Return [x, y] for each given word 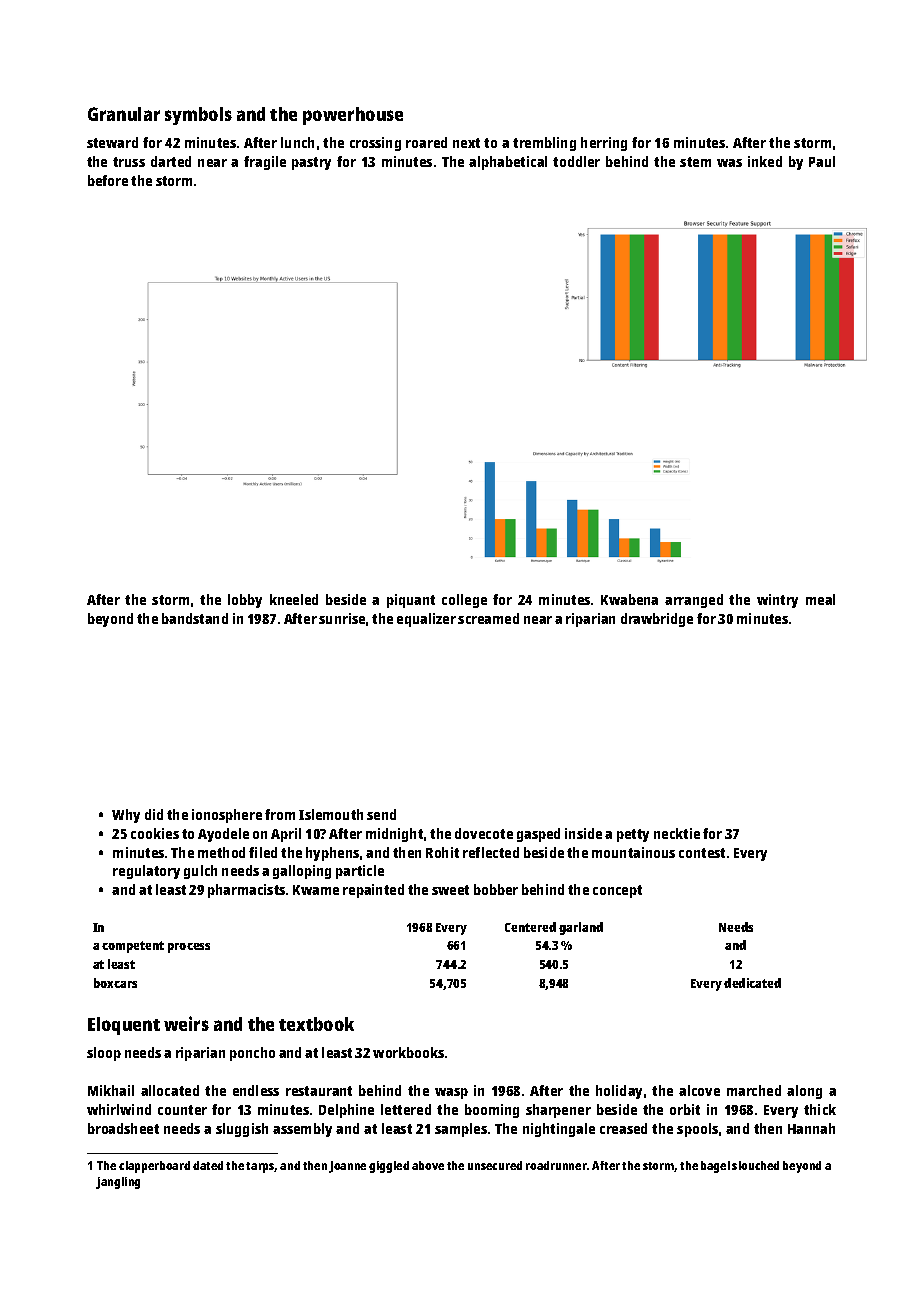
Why [126, 816]
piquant [411, 601]
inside [583, 833]
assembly [302, 1130]
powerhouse [353, 116]
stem [695, 162]
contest [702, 853]
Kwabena [629, 599]
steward [112, 142]
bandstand [195, 618]
